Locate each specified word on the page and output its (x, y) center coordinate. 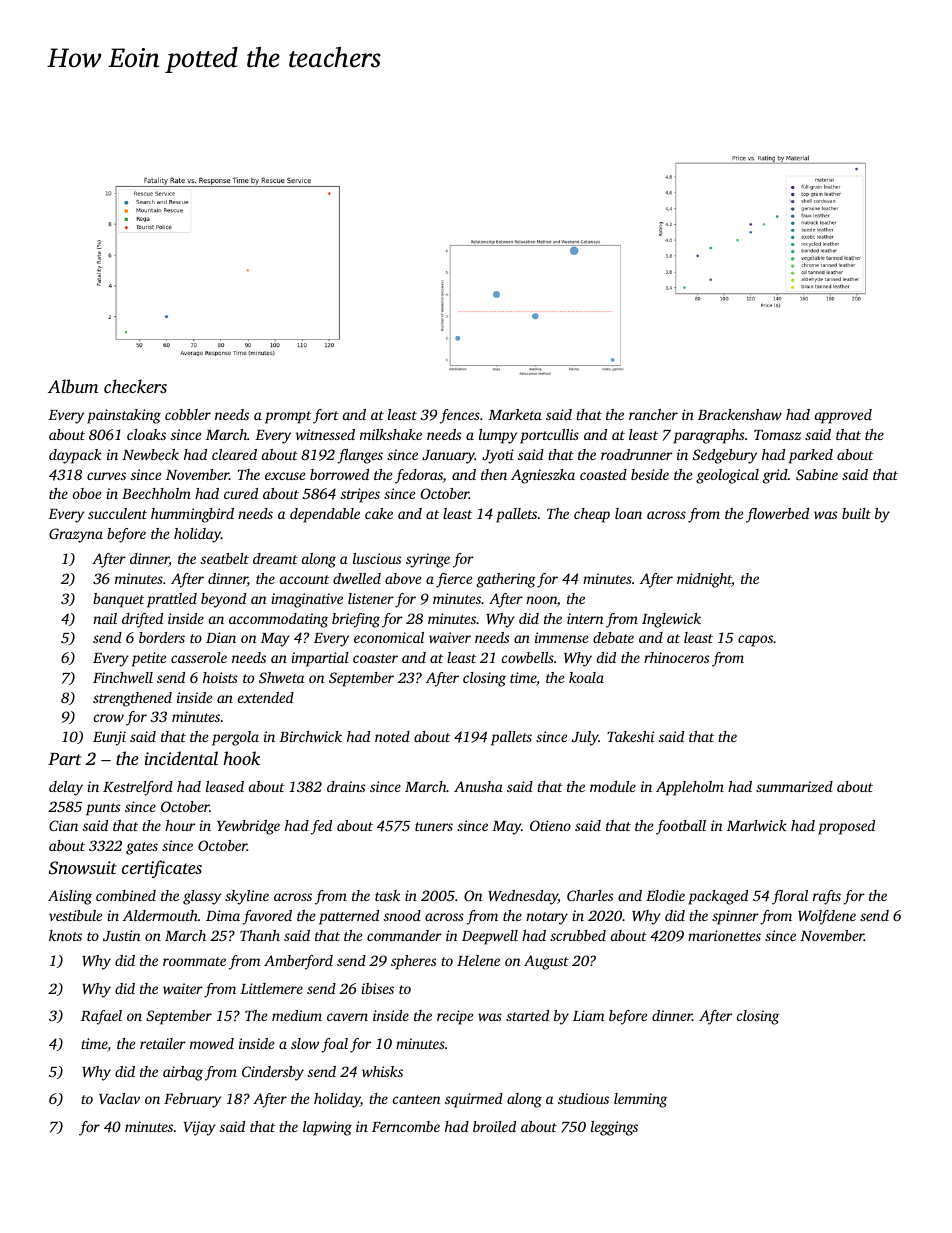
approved (843, 416)
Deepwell (490, 937)
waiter (183, 988)
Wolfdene (827, 917)
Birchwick (310, 736)
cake (379, 513)
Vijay (200, 1128)
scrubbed (578, 935)
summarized (794, 786)
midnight (704, 580)
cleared (234, 454)
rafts (827, 897)
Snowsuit (83, 868)
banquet (118, 600)
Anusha (478, 786)
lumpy (498, 436)
